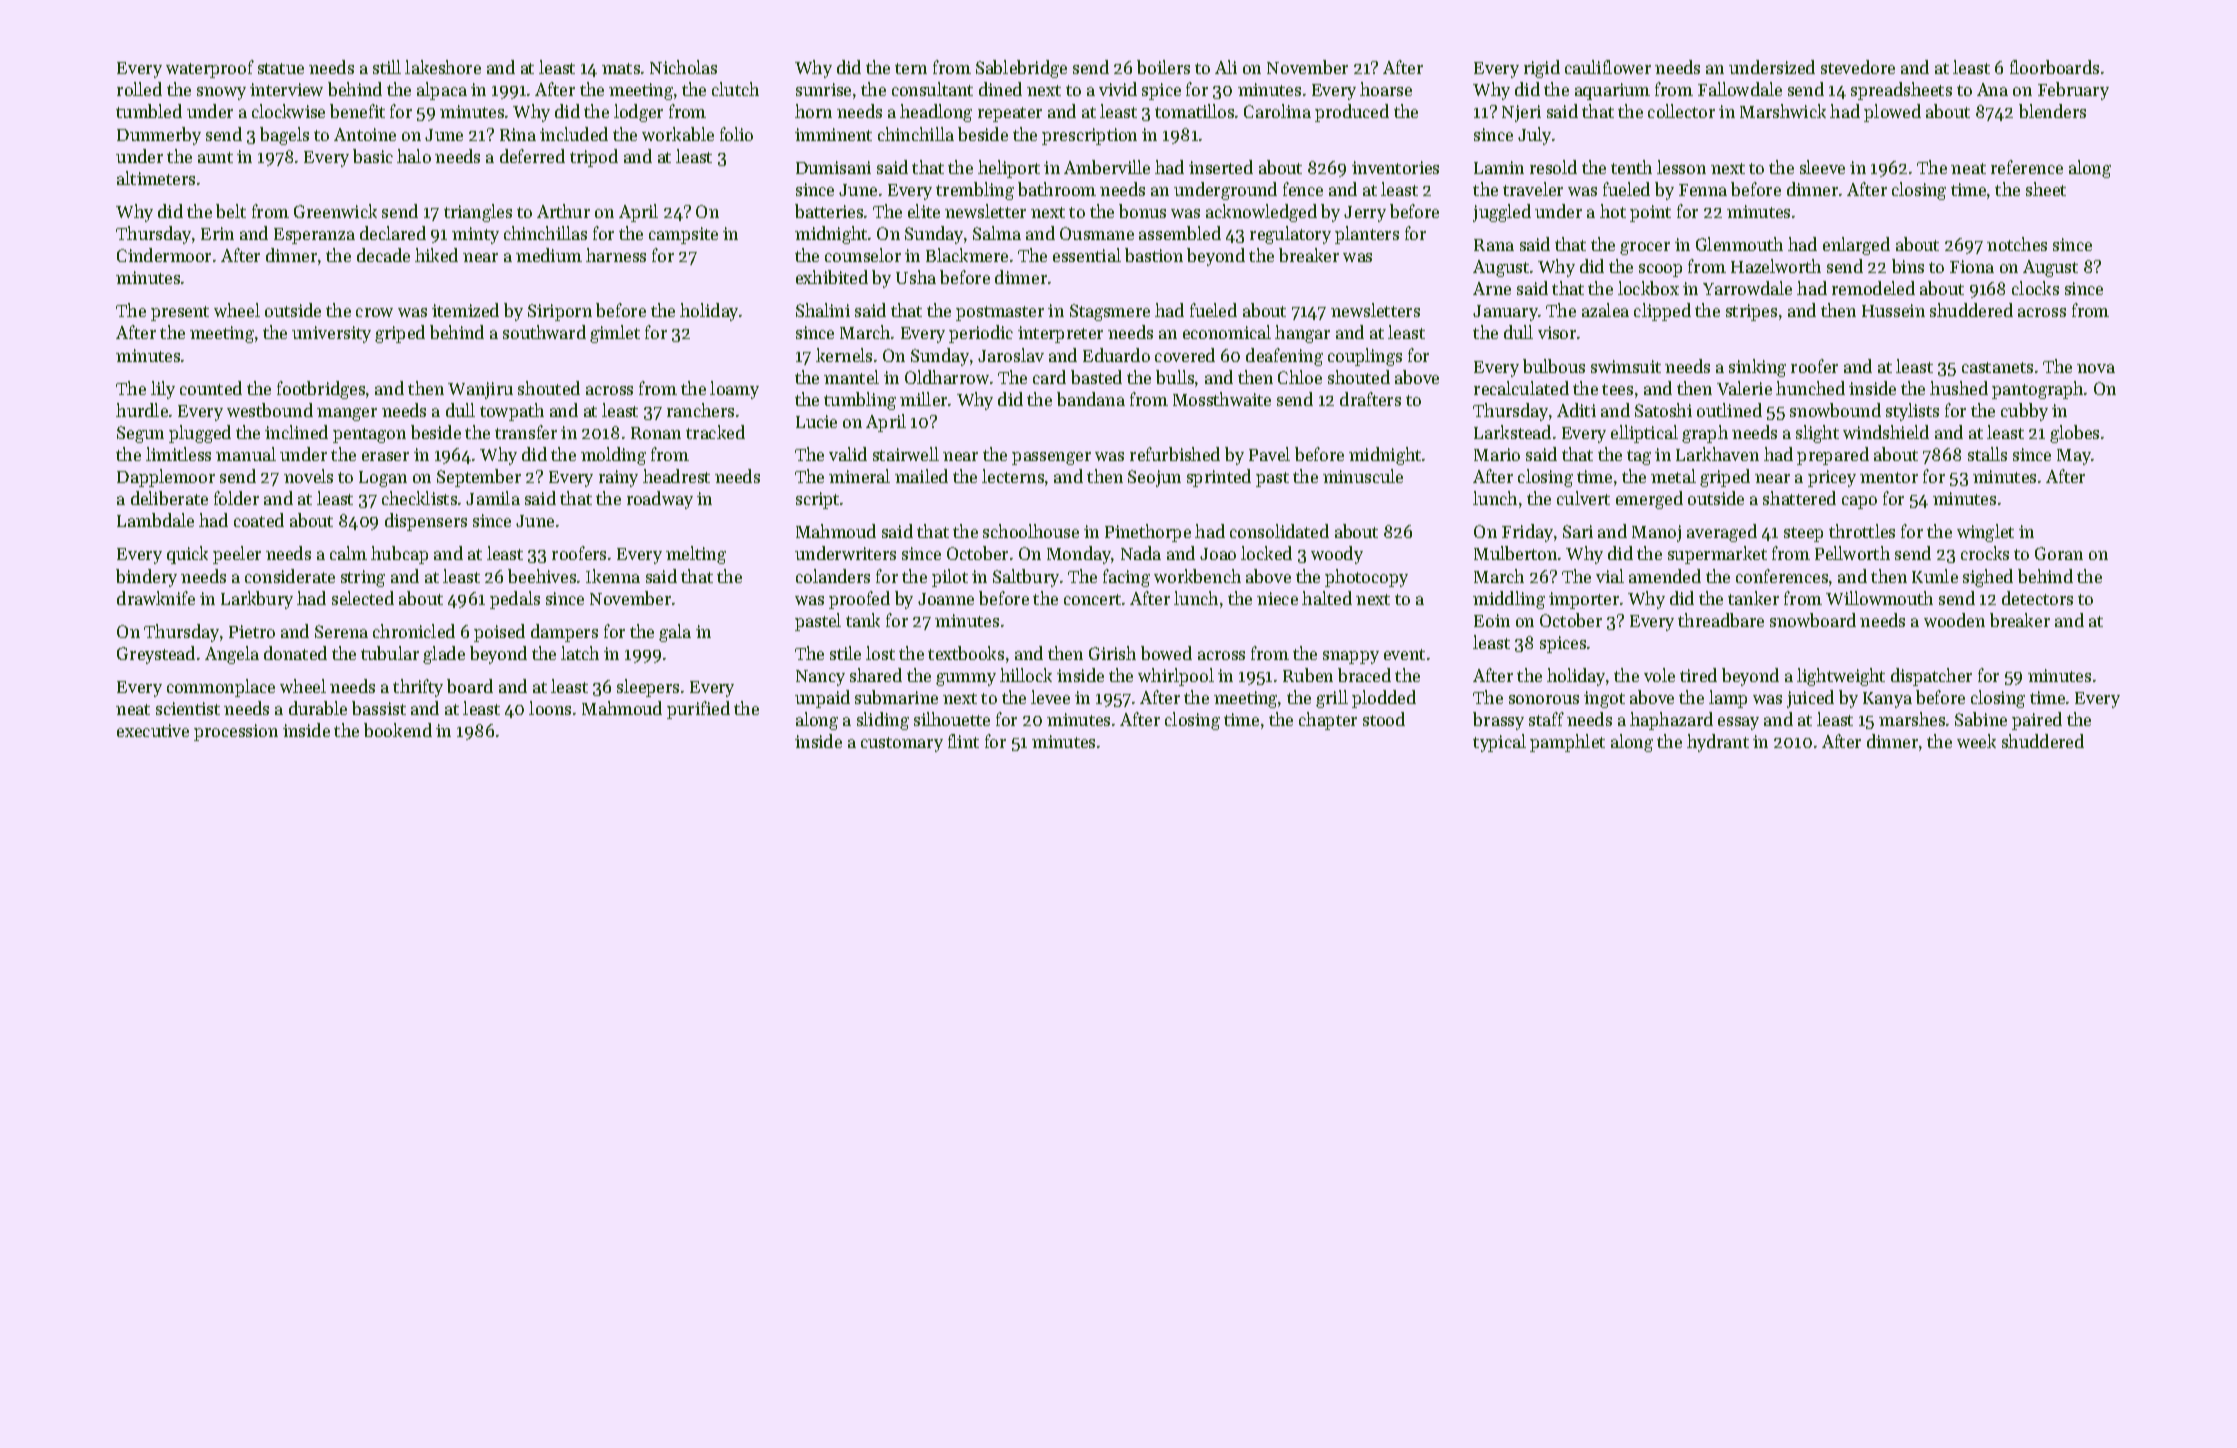  What do you see at coordinates (331, 334) in the document?
I see `university` at bounding box center [331, 334].
